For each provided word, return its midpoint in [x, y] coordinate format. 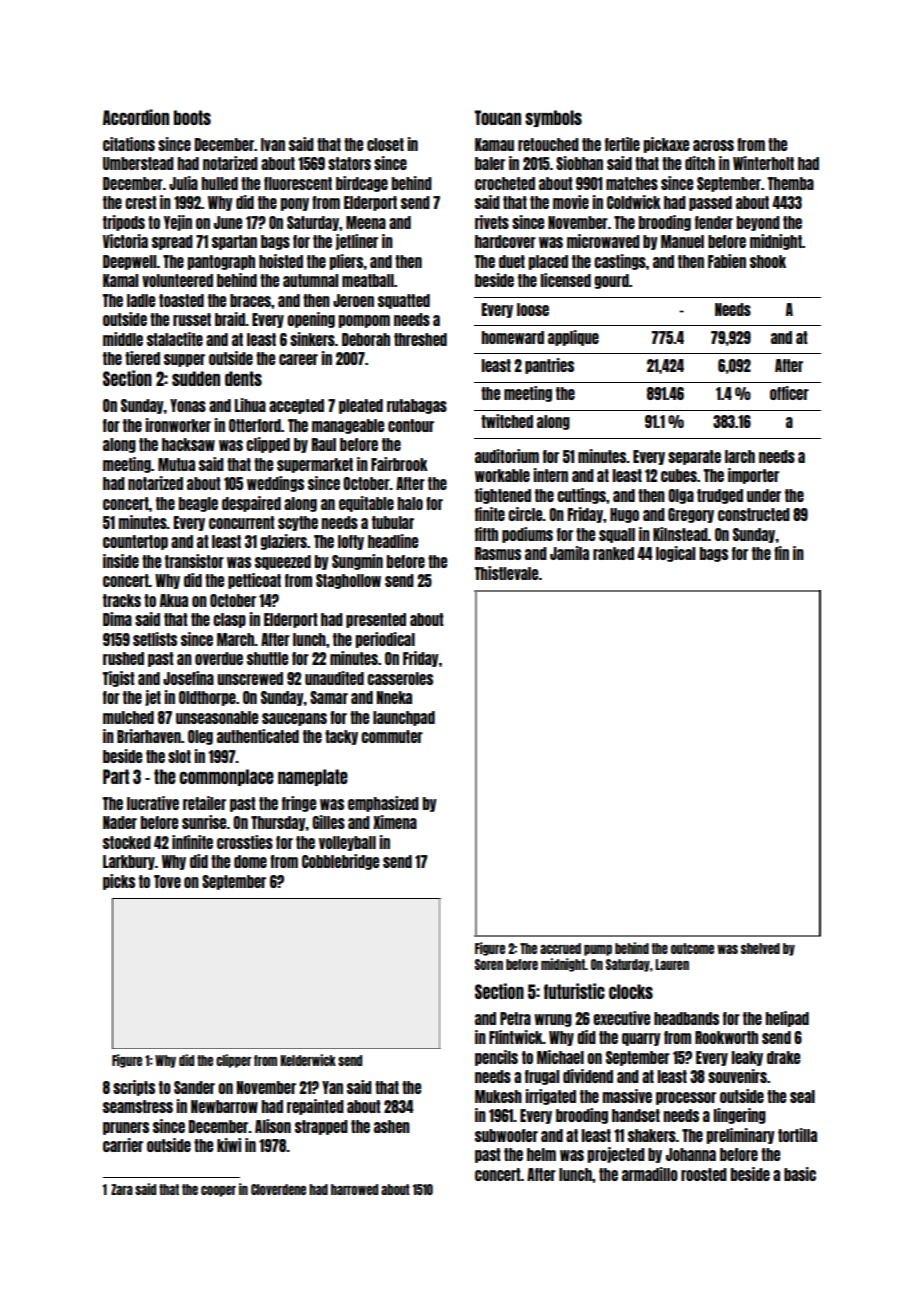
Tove [167, 881]
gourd [612, 281]
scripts [134, 1088]
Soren [489, 964]
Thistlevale [506, 573]
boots [192, 117]
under [764, 495]
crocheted [505, 183]
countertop [135, 542]
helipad [787, 1019]
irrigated [550, 1097]
